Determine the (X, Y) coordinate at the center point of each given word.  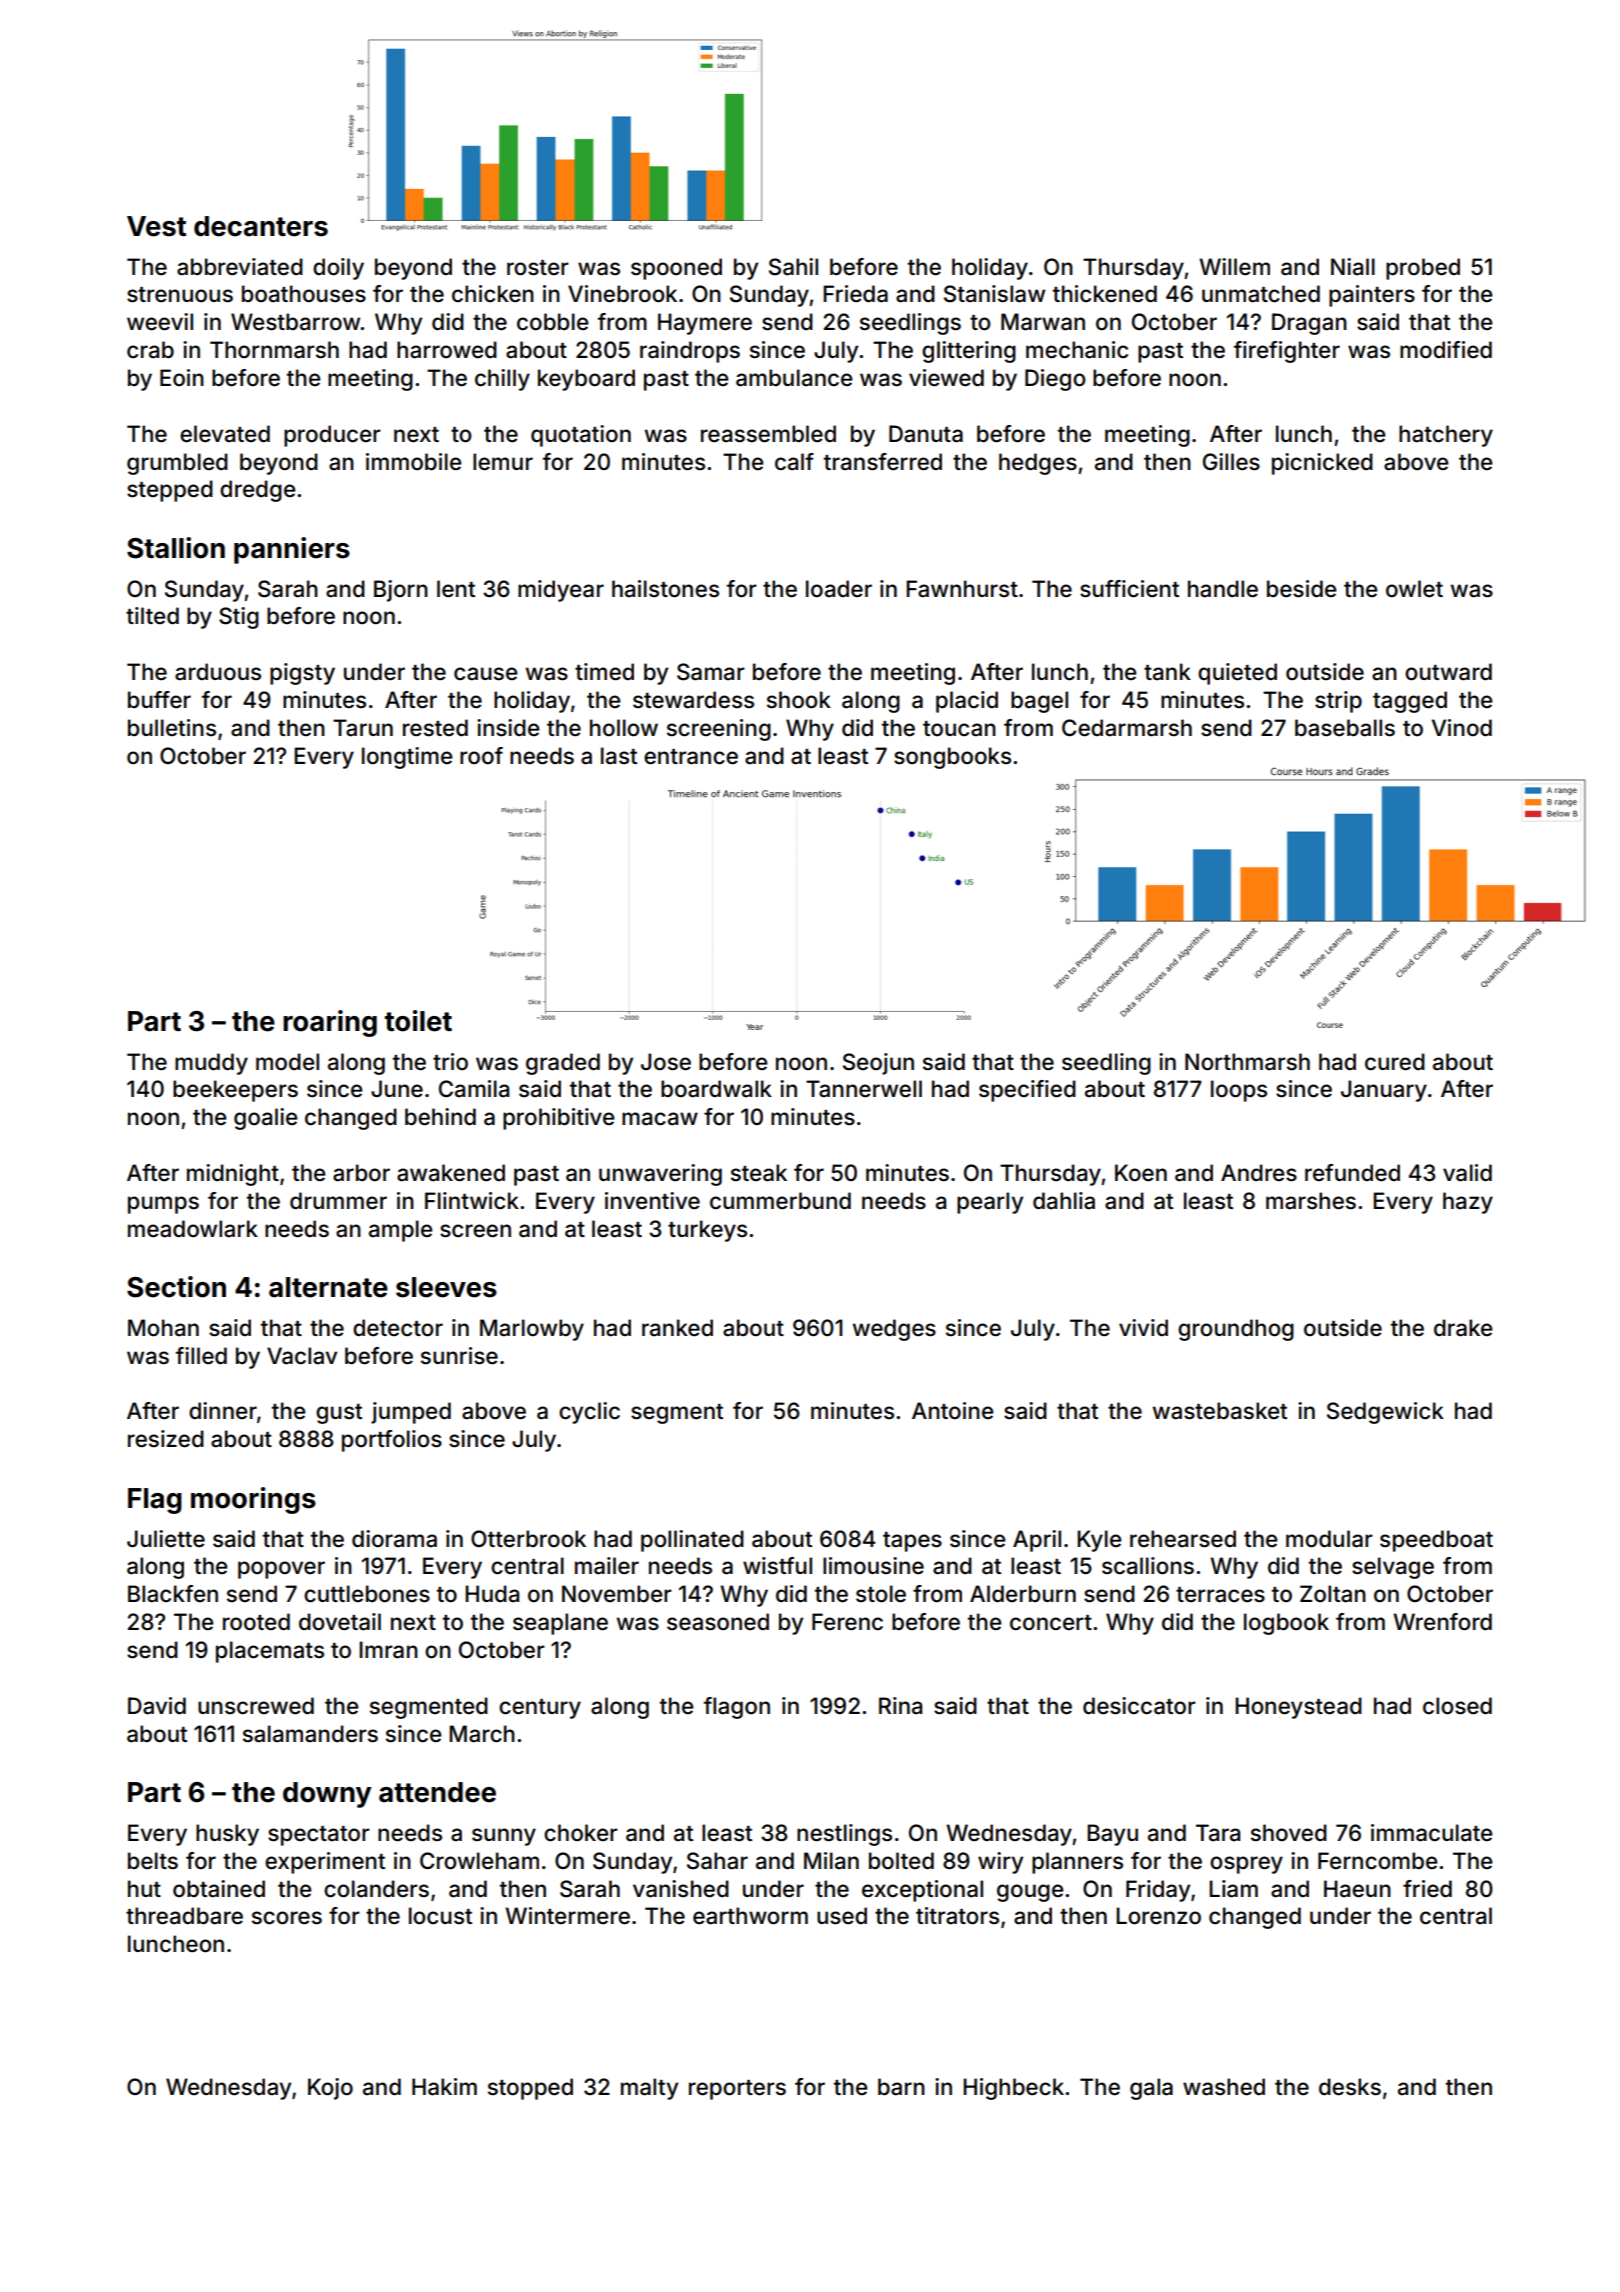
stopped (530, 2089)
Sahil (793, 267)
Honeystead (1298, 1708)
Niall (1353, 267)
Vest (156, 226)
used (842, 1916)
